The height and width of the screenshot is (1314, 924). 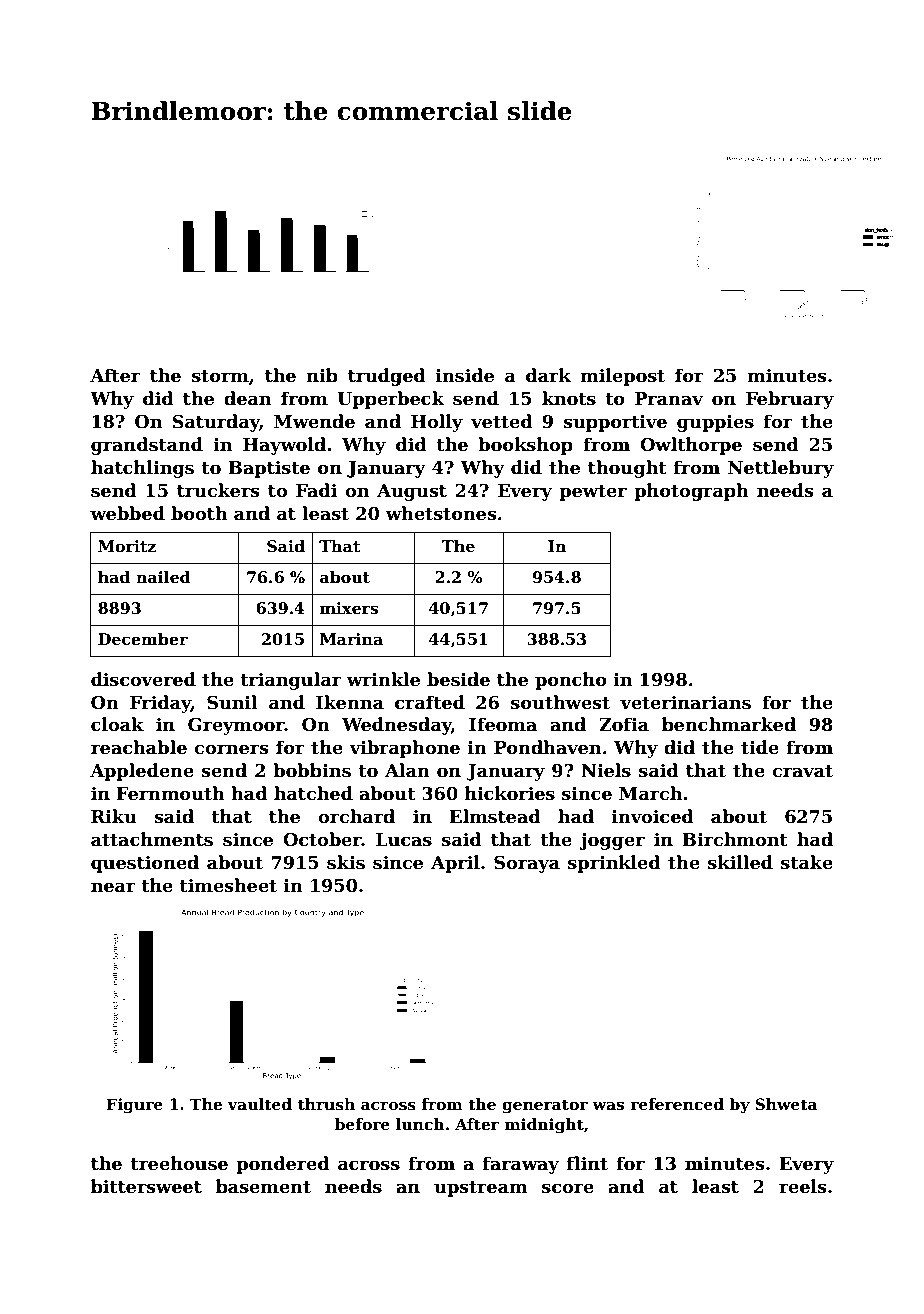 I want to click on veterinarians, so click(x=685, y=703).
